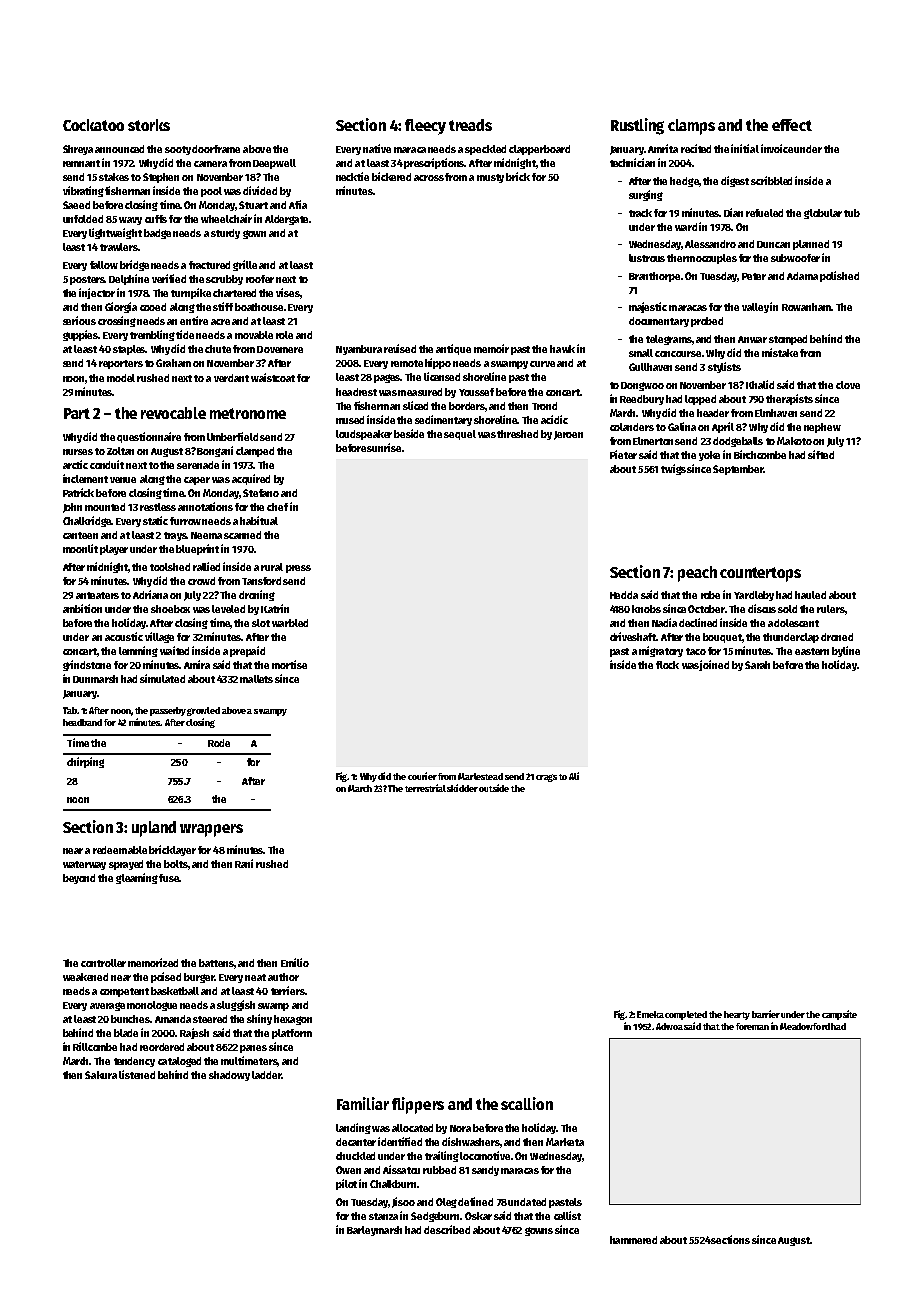 The height and width of the screenshot is (1308, 924). I want to click on treads, so click(470, 125).
